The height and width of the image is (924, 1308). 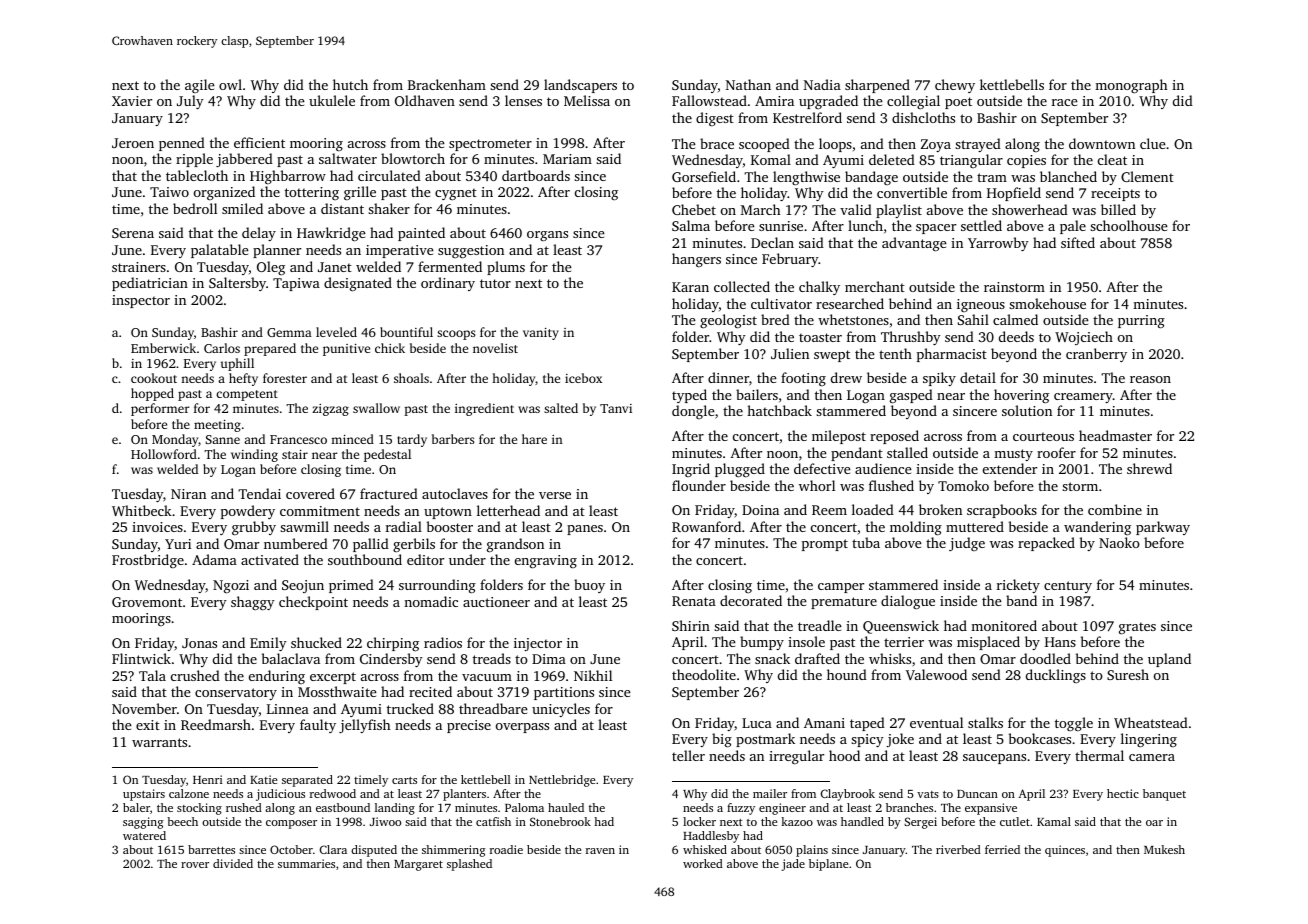 What do you see at coordinates (703, 863) in the image?
I see `worked` at bounding box center [703, 863].
